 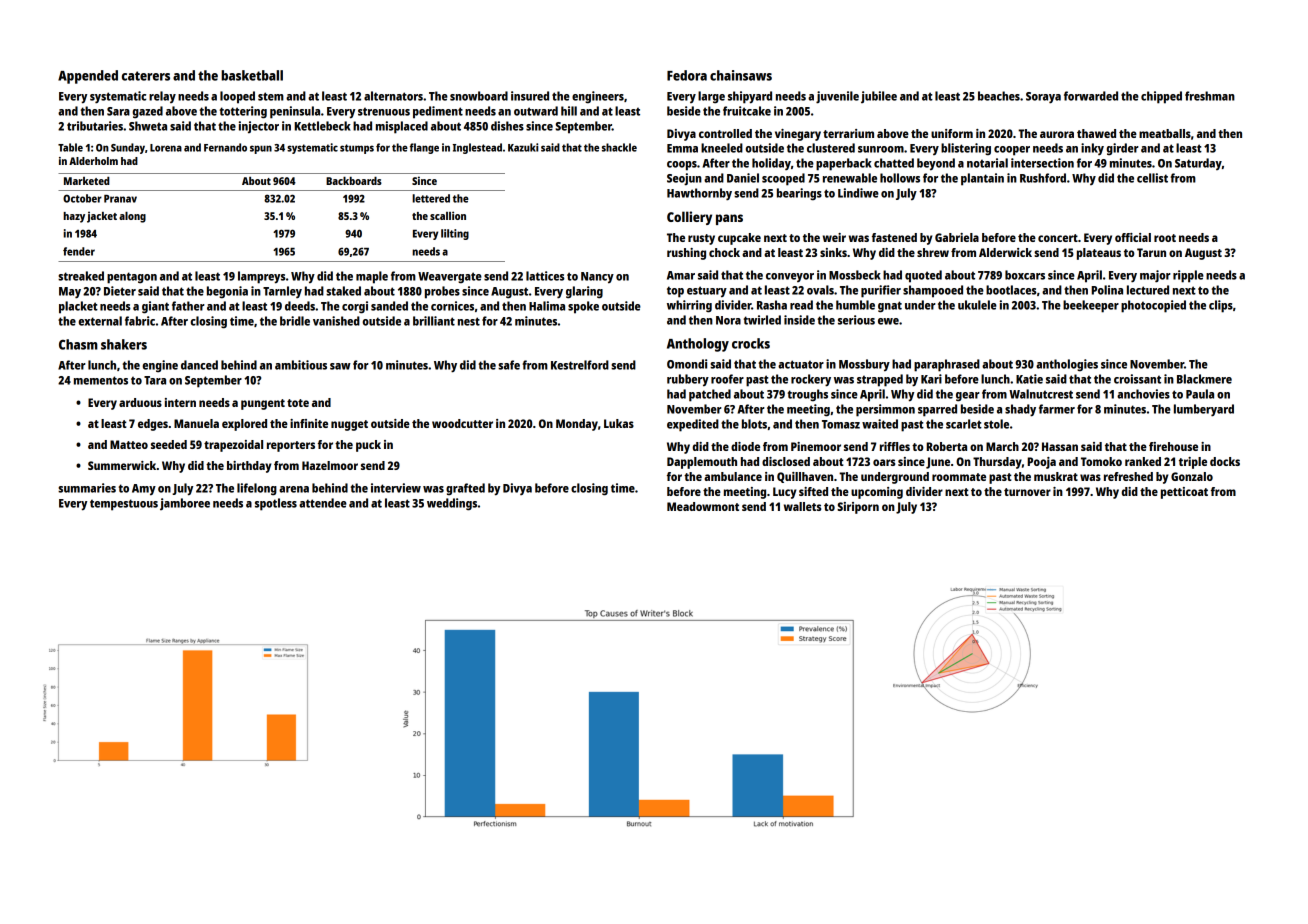 What do you see at coordinates (74, 217) in the image?
I see `hazy` at bounding box center [74, 217].
